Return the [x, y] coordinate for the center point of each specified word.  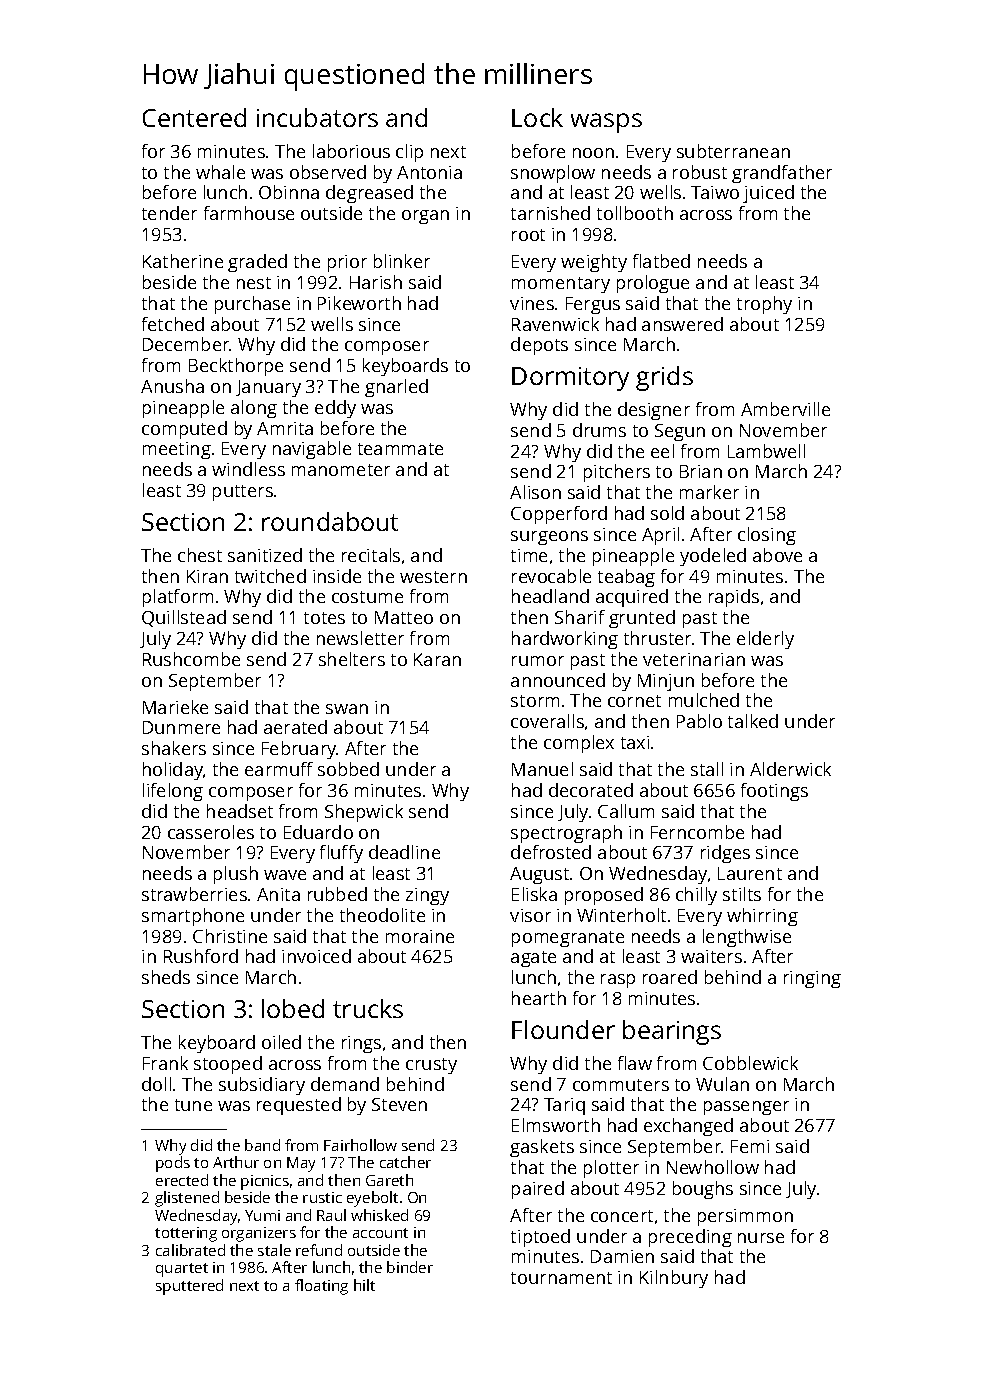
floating [321, 1287]
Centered [194, 117]
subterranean [733, 151]
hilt [364, 1285]
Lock [537, 117]
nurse [761, 1238]
